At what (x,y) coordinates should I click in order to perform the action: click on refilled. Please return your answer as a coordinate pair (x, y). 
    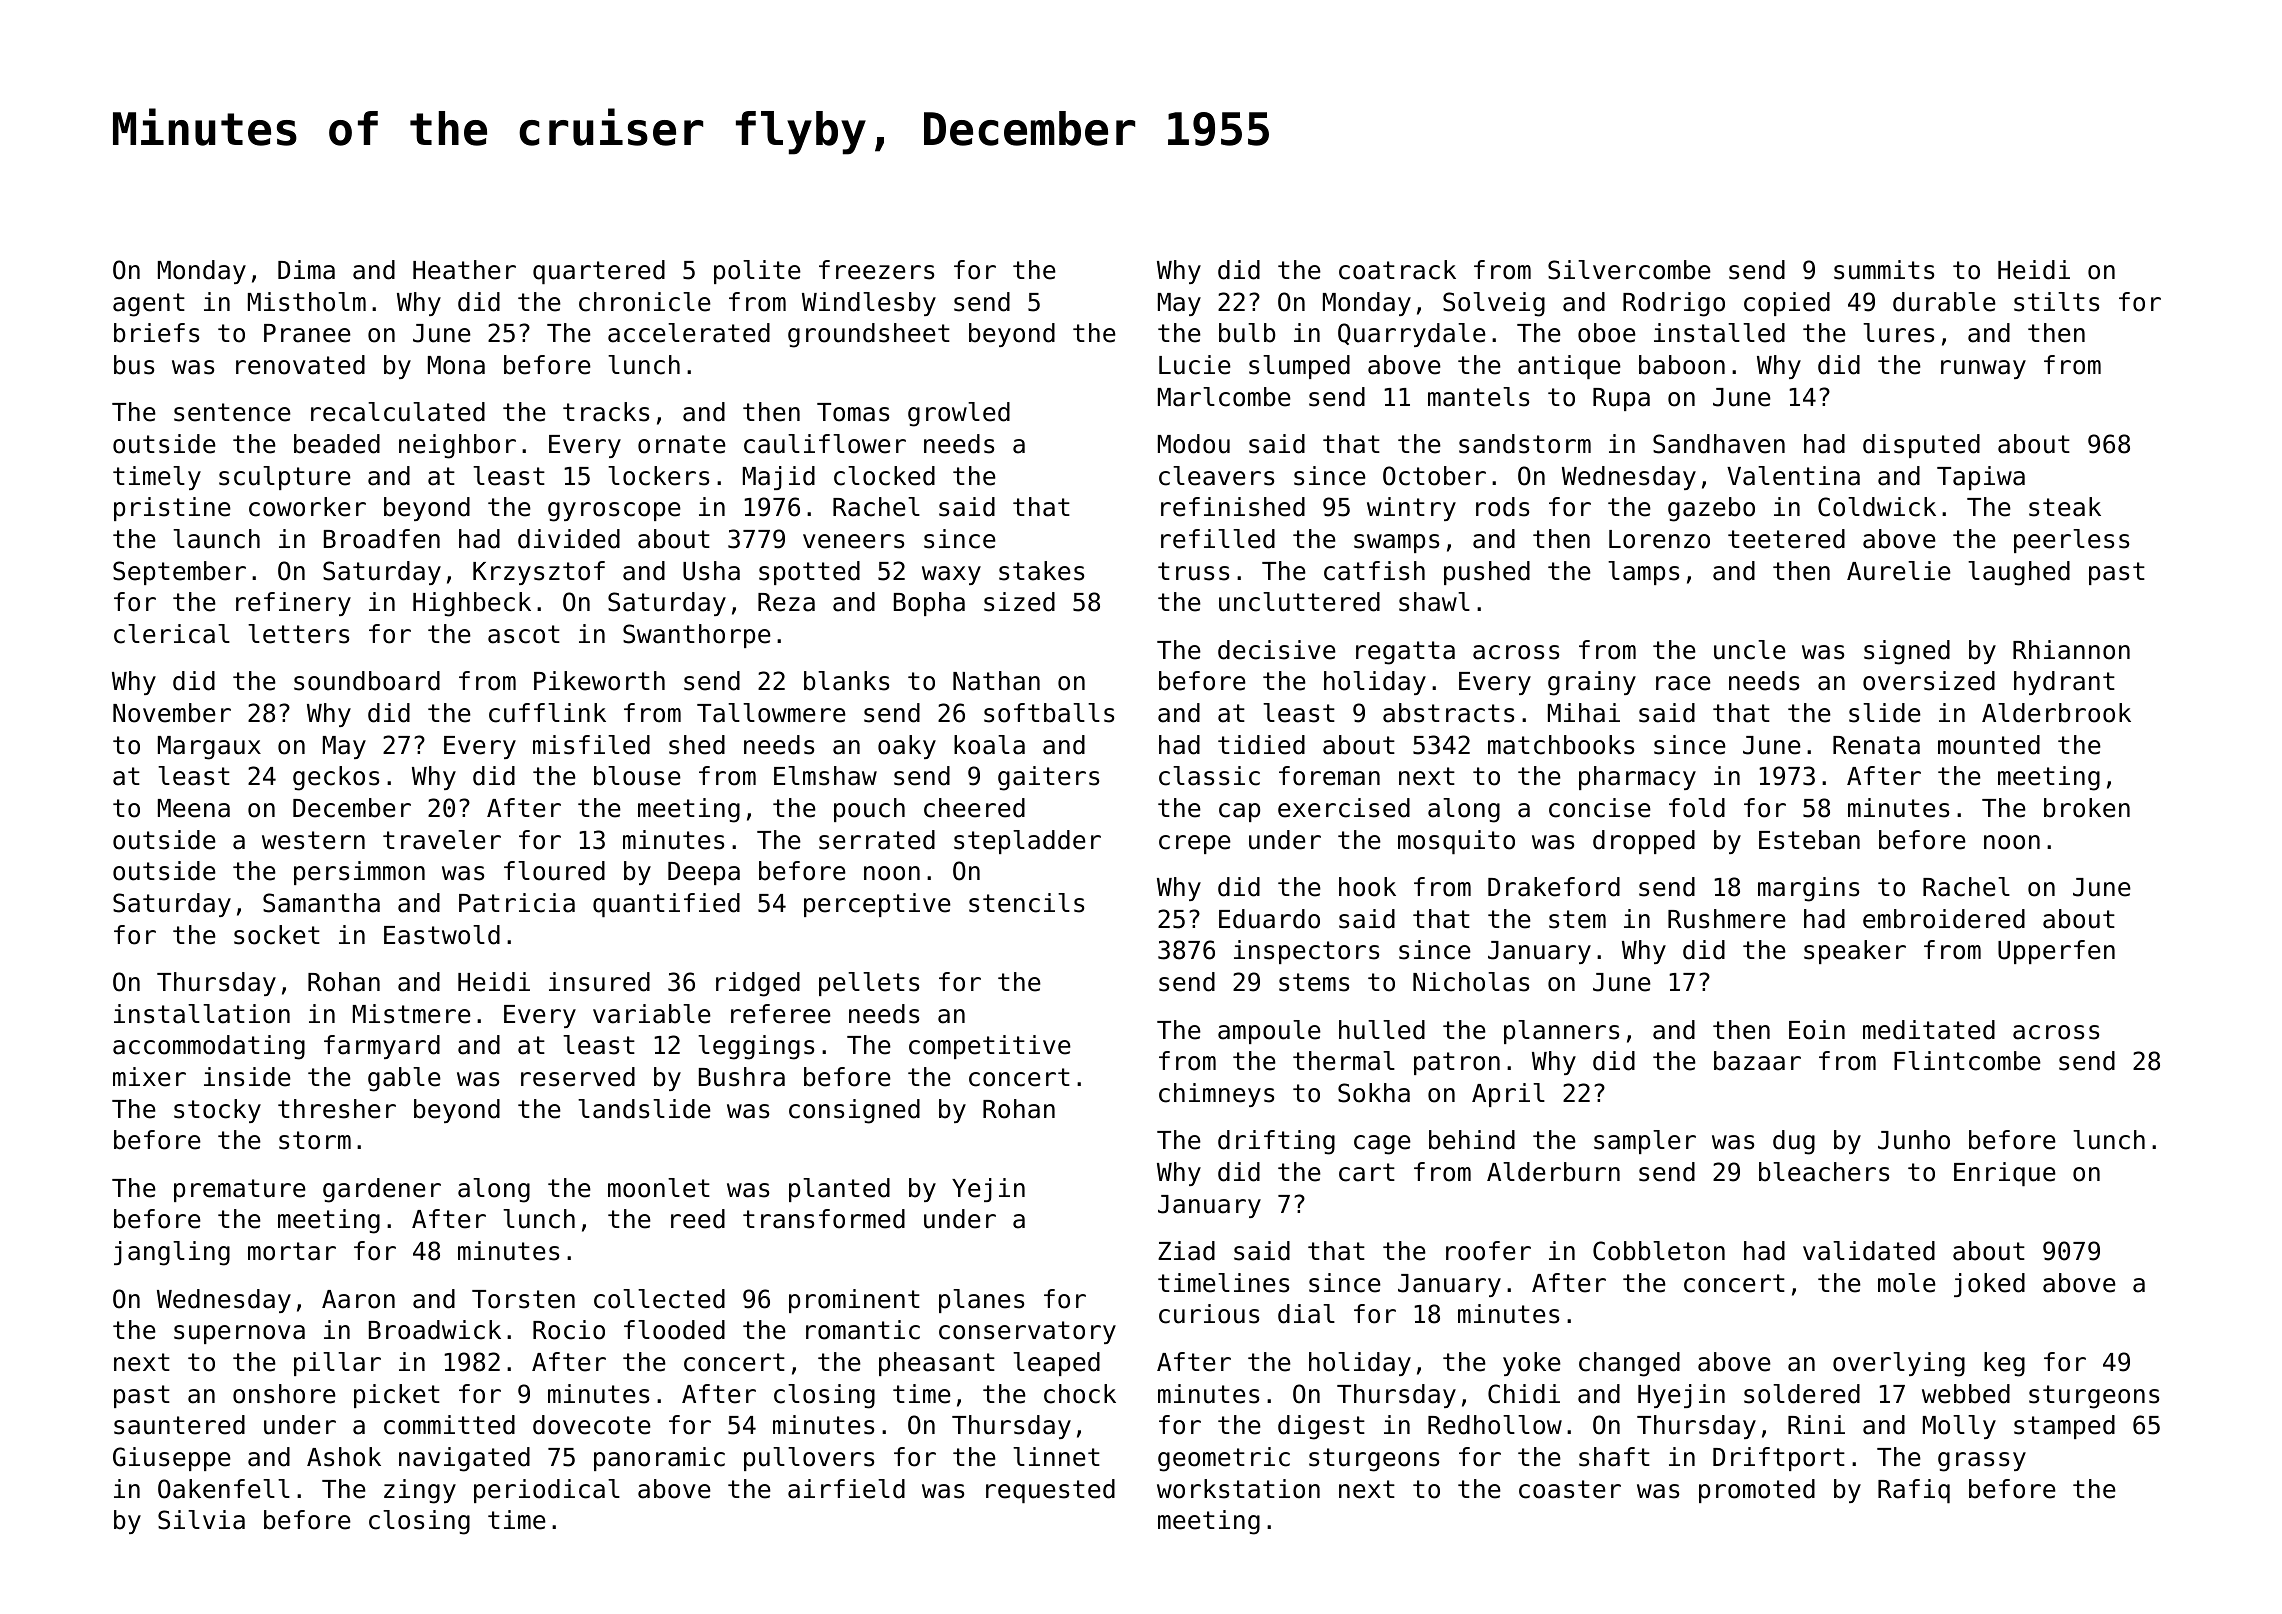
    Looking at the image, I should click on (1218, 539).
